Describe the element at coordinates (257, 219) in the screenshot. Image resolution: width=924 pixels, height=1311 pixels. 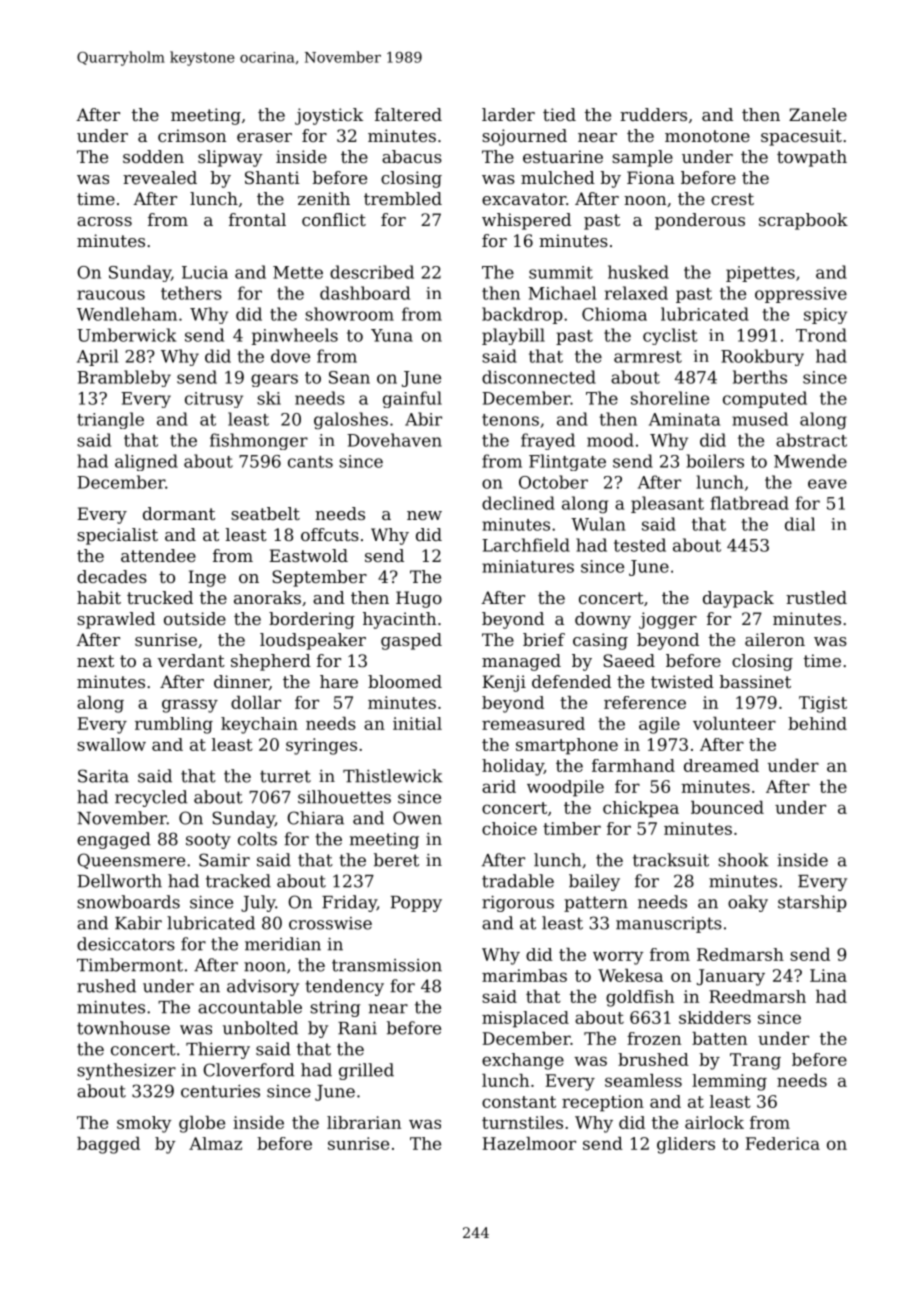
I see `frontal` at that location.
